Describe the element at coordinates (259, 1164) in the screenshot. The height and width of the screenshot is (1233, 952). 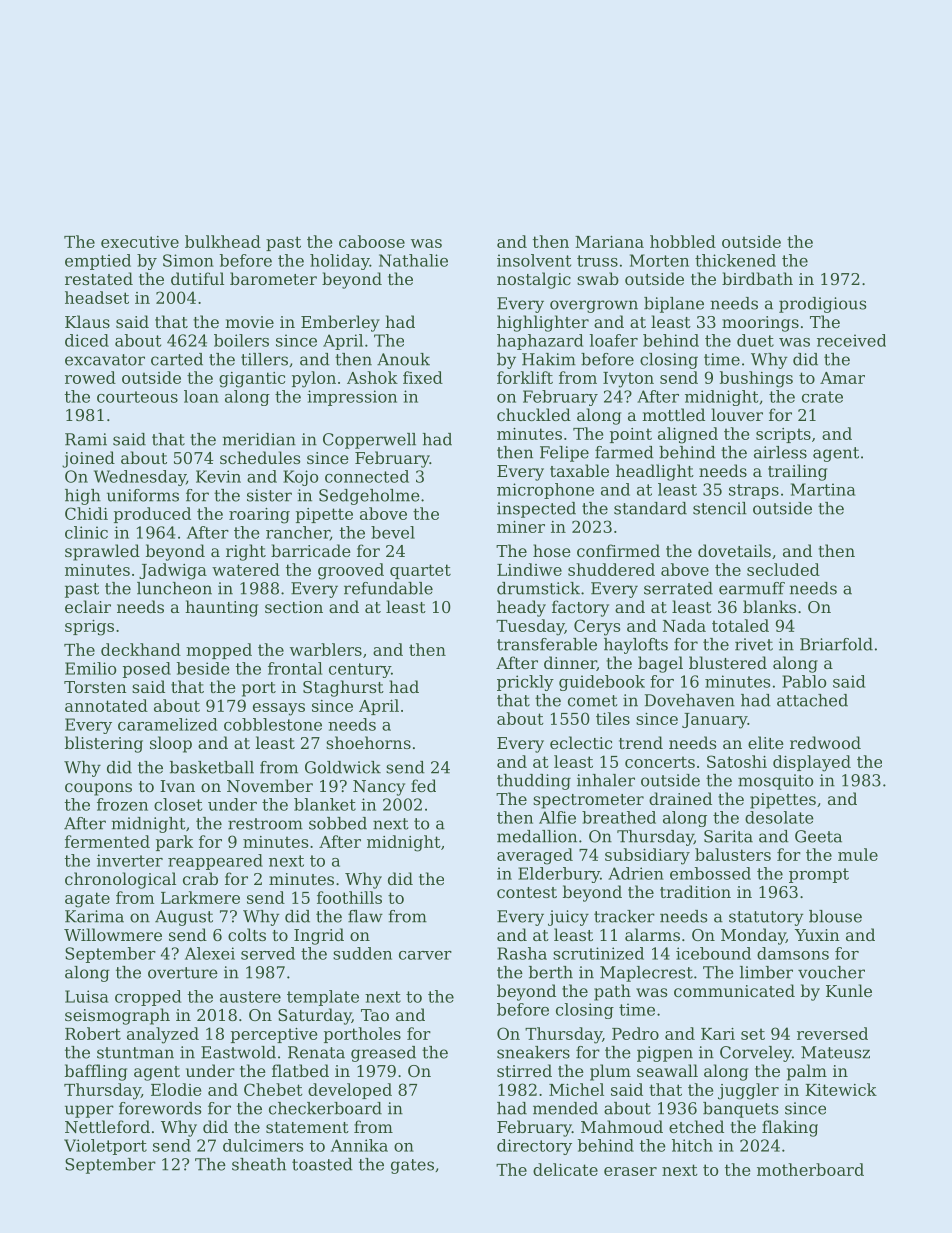
I see `sheath` at that location.
